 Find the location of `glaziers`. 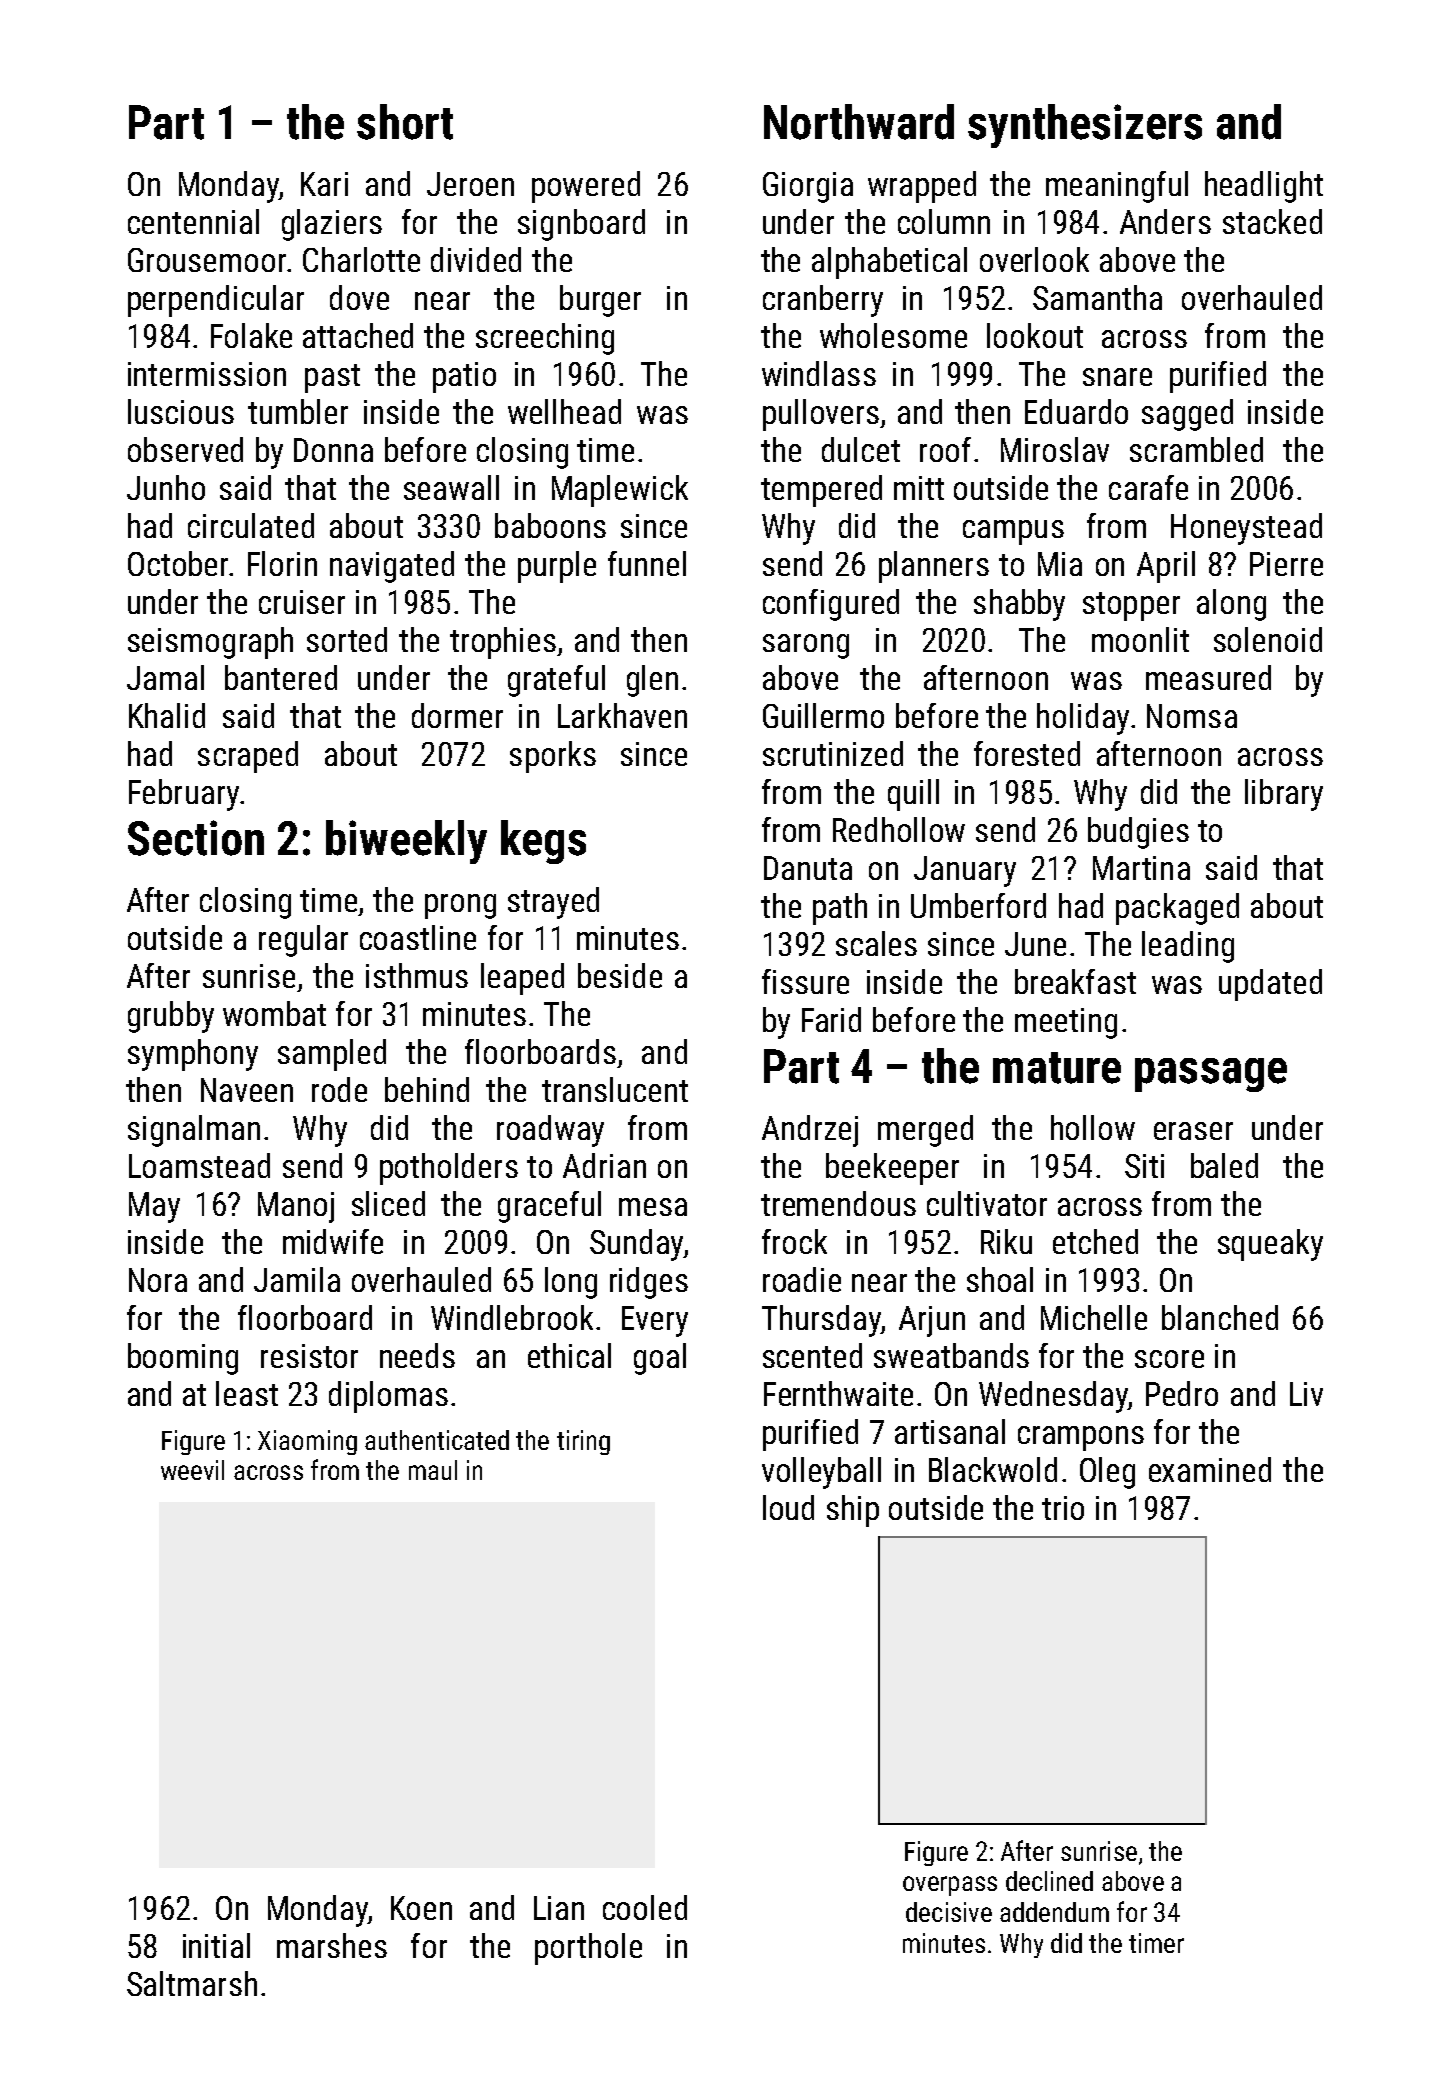

glaziers is located at coordinates (332, 225).
